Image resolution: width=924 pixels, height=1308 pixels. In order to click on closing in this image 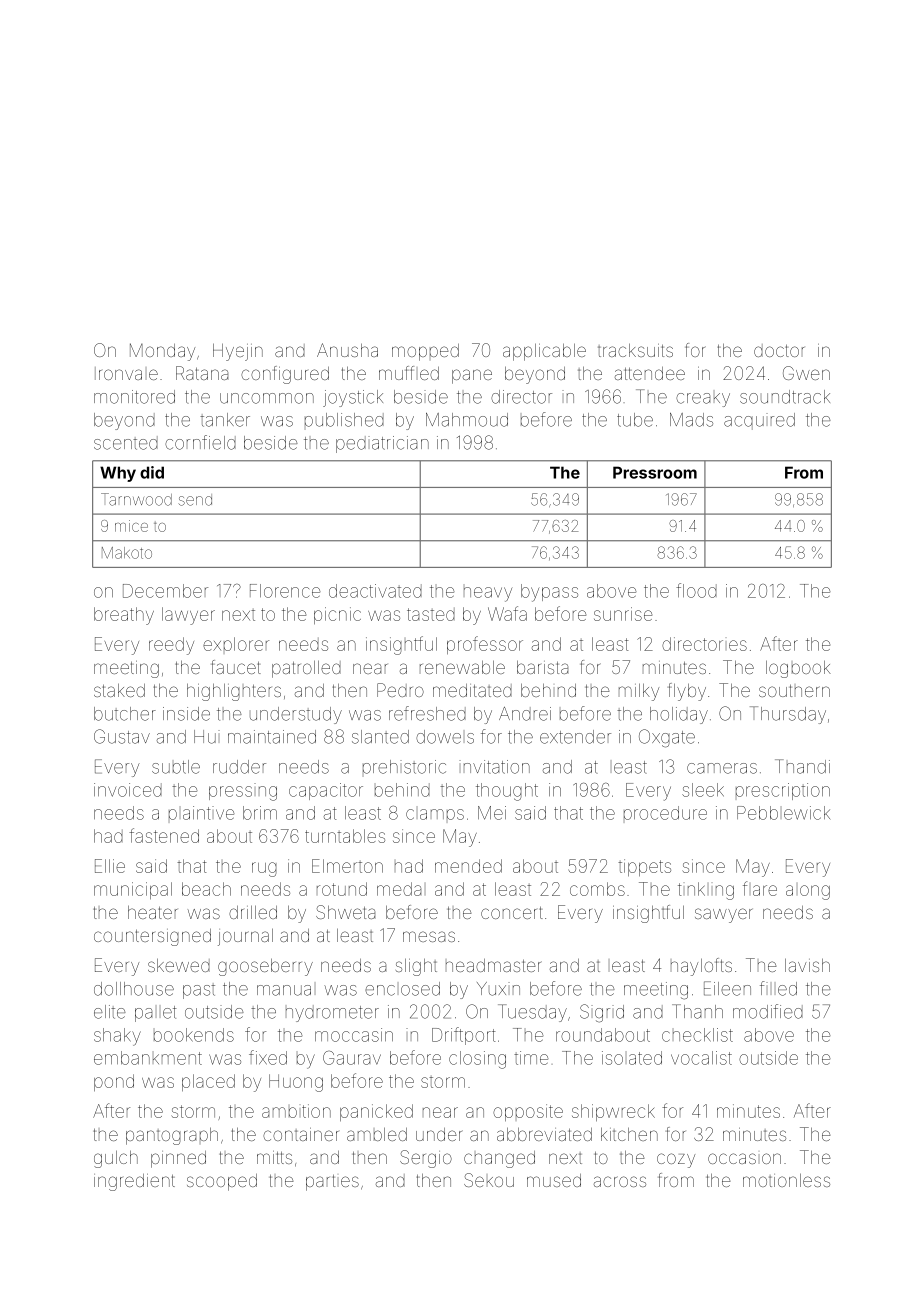, I will do `click(477, 1060)`.
